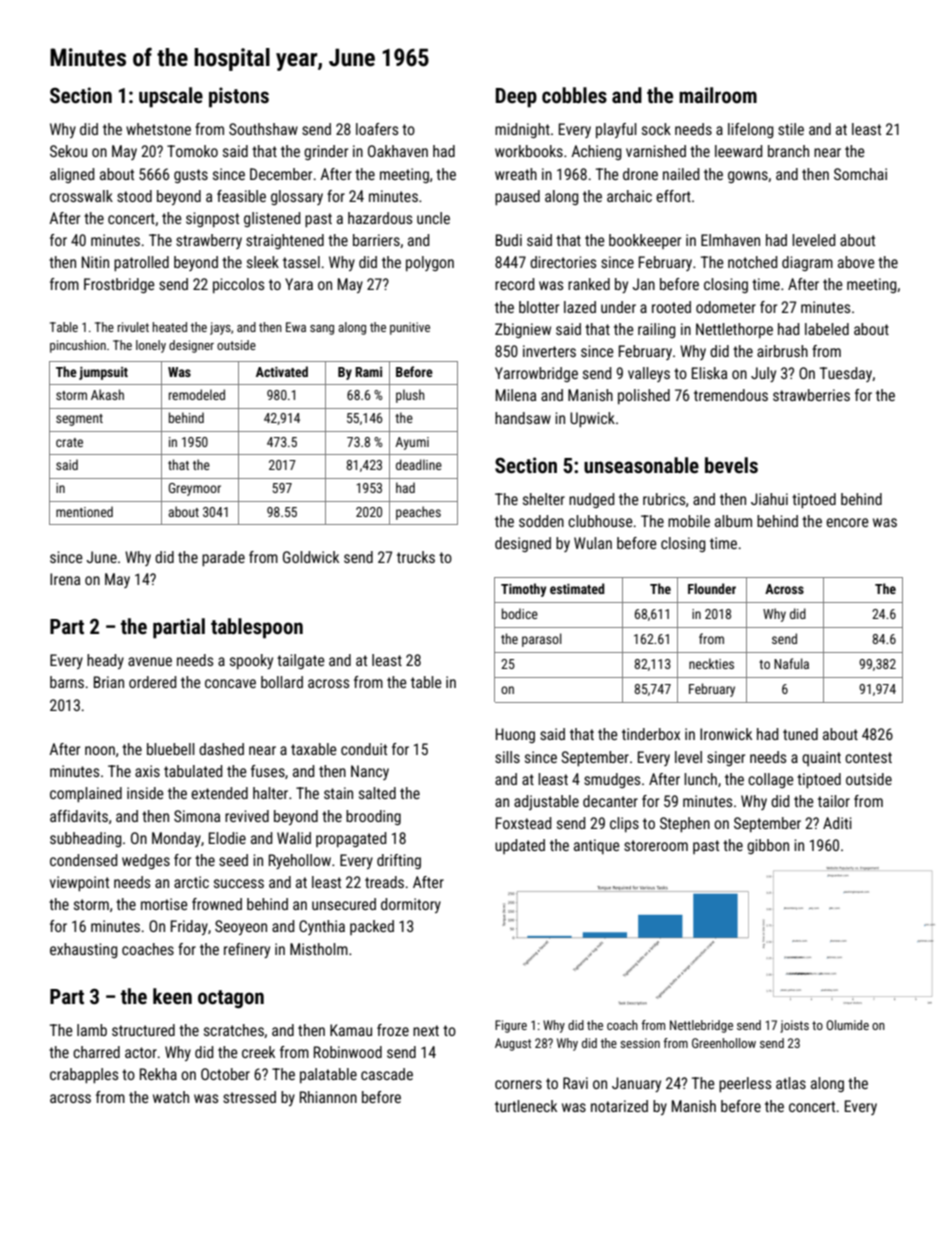  What do you see at coordinates (263, 129) in the screenshot?
I see `Southshaw` at bounding box center [263, 129].
